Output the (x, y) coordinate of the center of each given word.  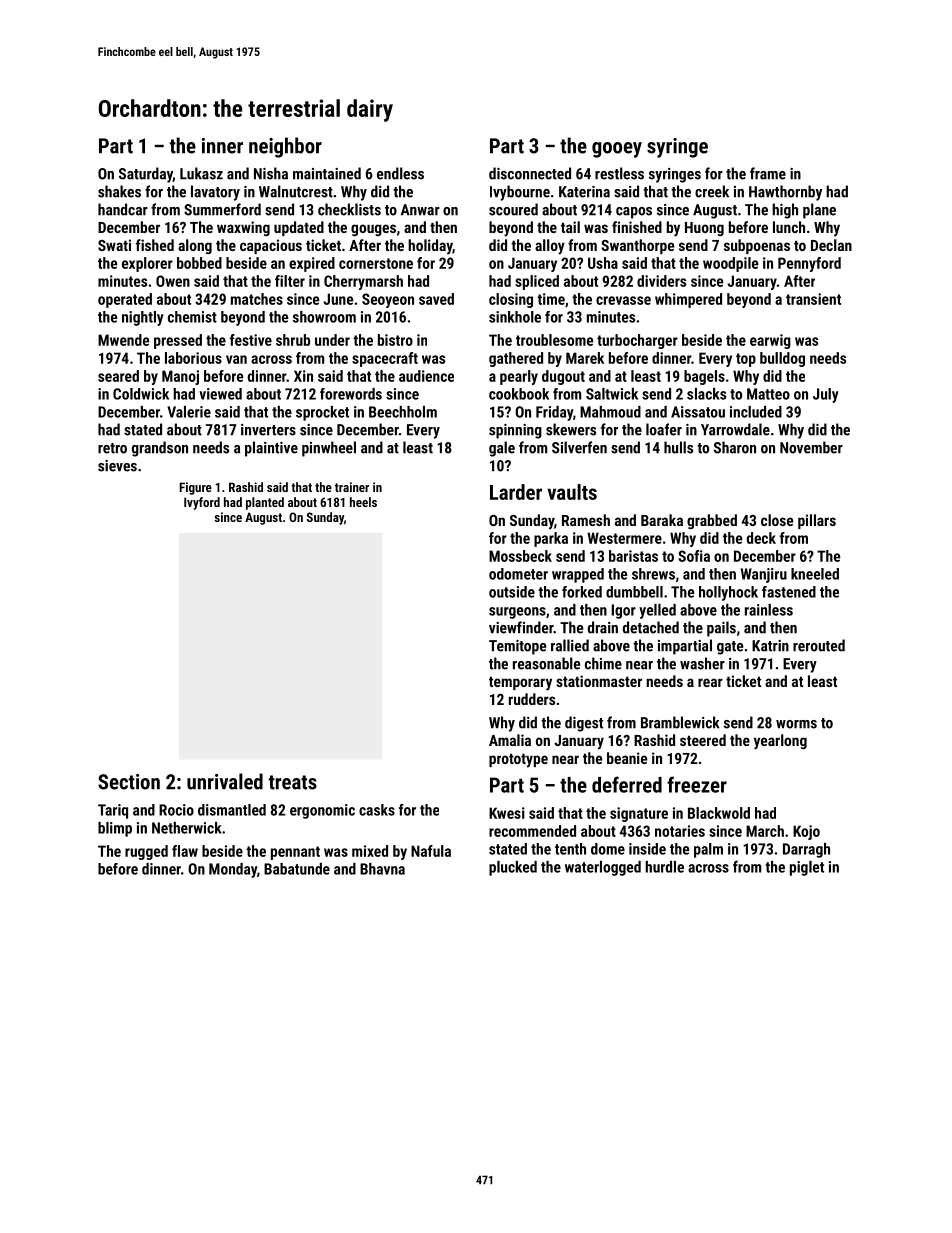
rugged (146, 852)
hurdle (664, 867)
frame (768, 173)
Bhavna (382, 869)
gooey (617, 150)
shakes (119, 191)
